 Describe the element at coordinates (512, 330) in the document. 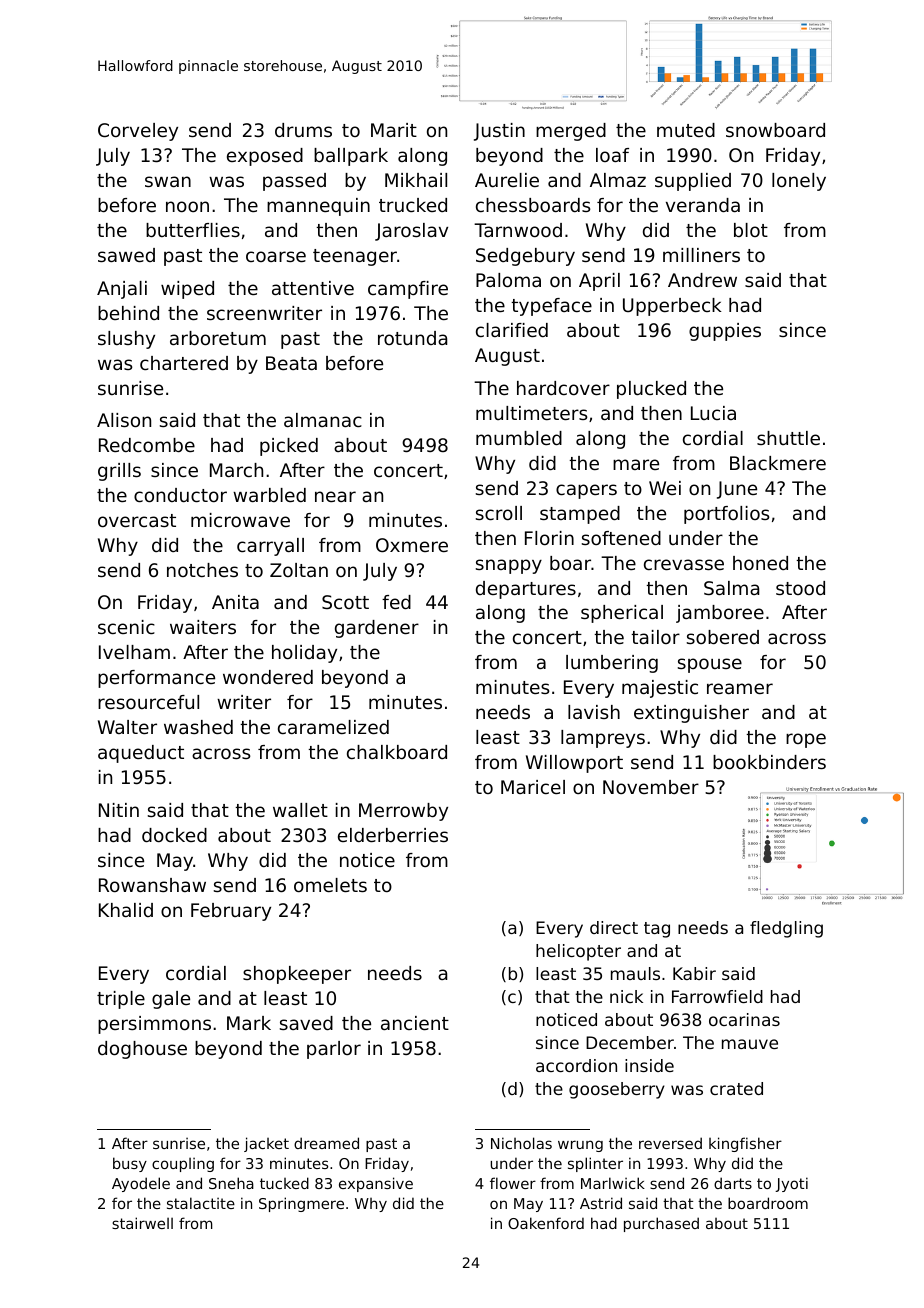

I see `clarified` at that location.
